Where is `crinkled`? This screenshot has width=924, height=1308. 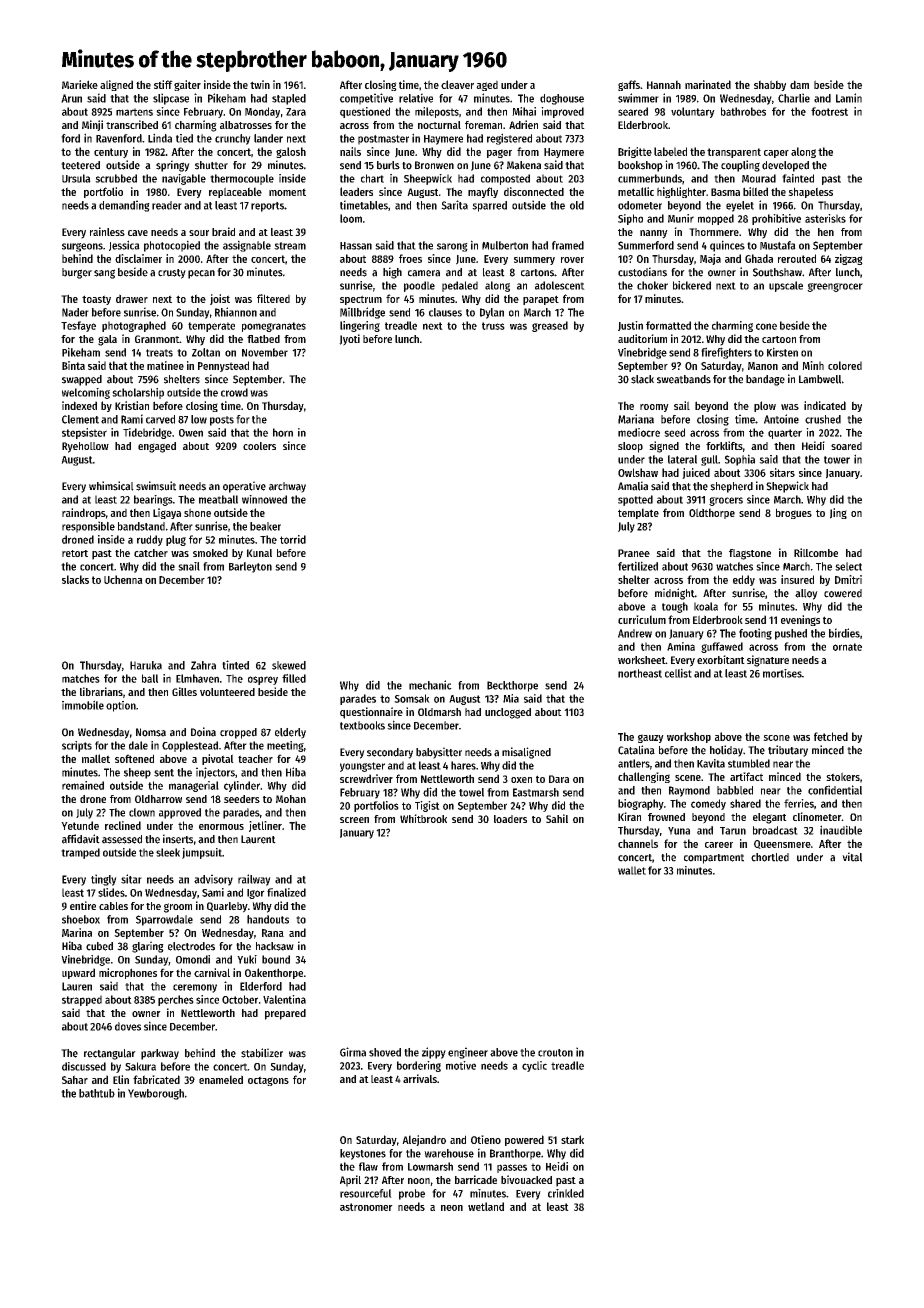 crinkled is located at coordinates (566, 1193).
